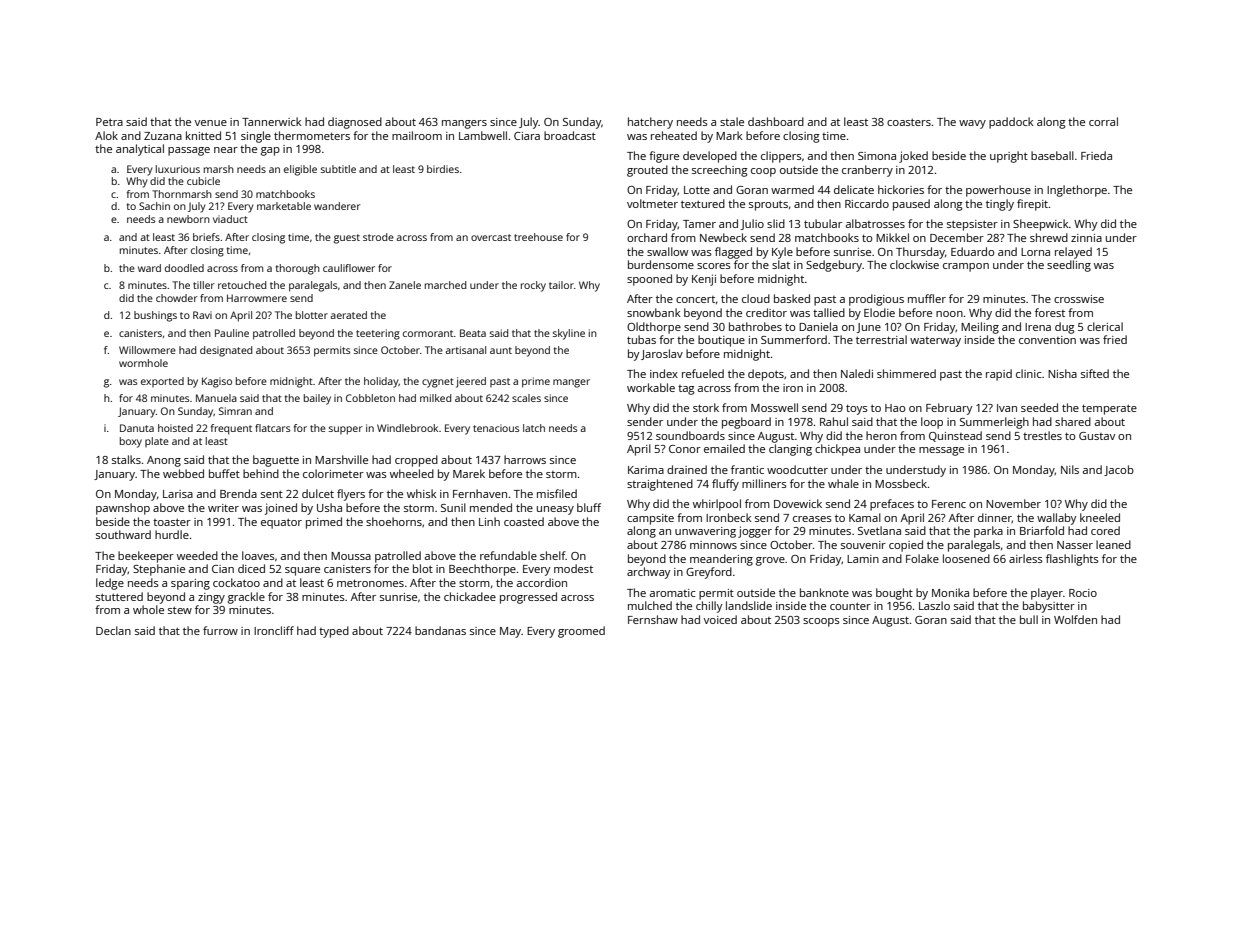 The image size is (1233, 952). Describe the element at coordinates (445, 285) in the screenshot. I see `marched` at that location.
